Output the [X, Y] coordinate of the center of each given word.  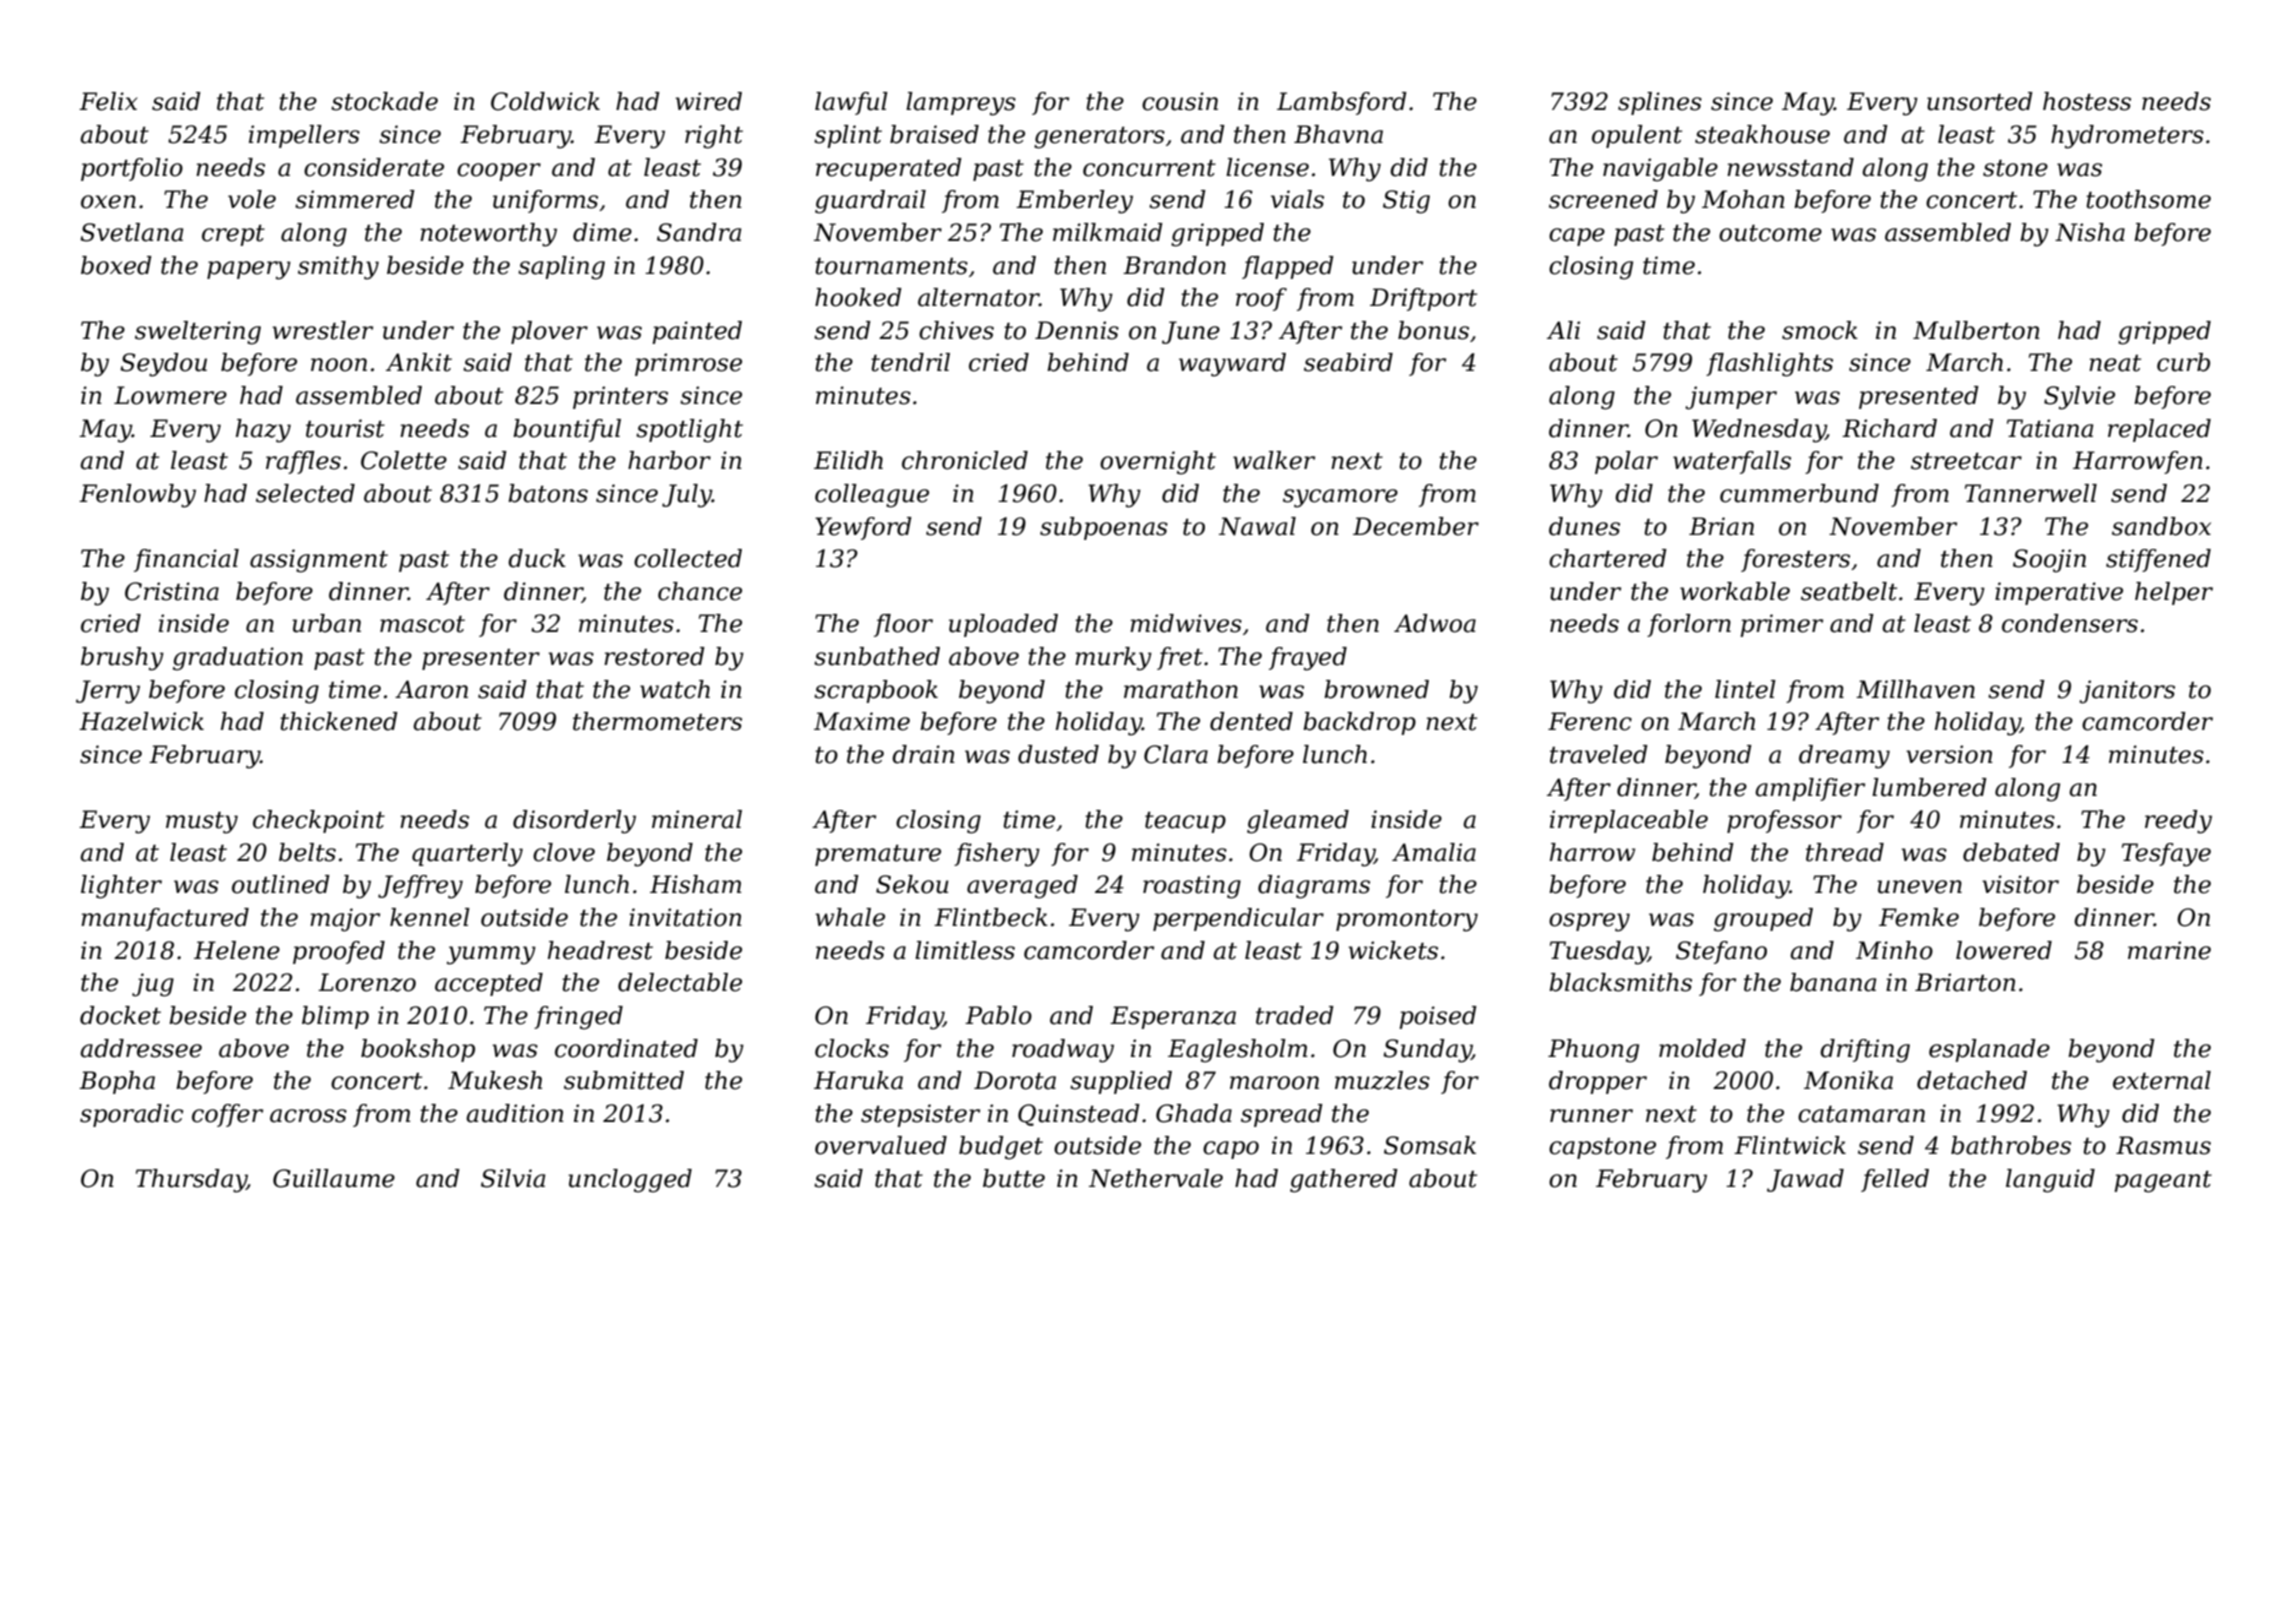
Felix [108, 101]
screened [1603, 199]
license [1267, 167]
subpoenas [1104, 528]
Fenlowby [137, 496]
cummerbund [1799, 493]
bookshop [418, 1050]
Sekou [912, 884]
